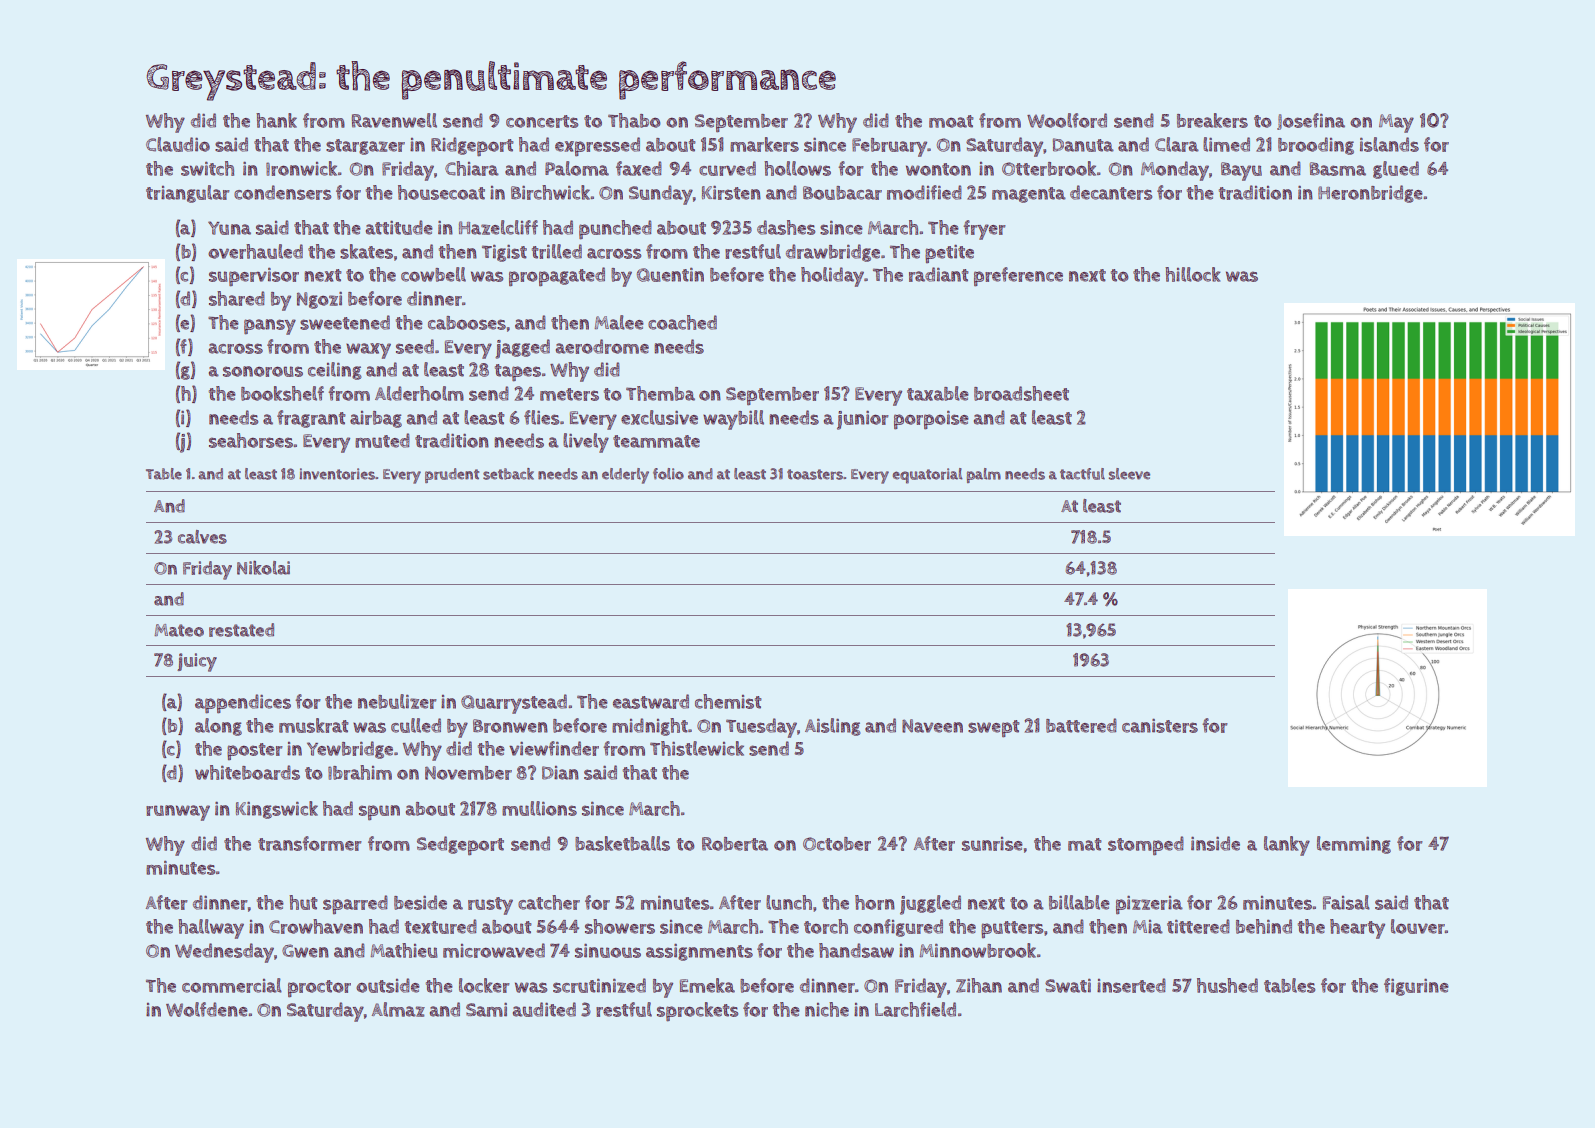 This screenshot has height=1128, width=1595. I want to click on commercial, so click(232, 985).
